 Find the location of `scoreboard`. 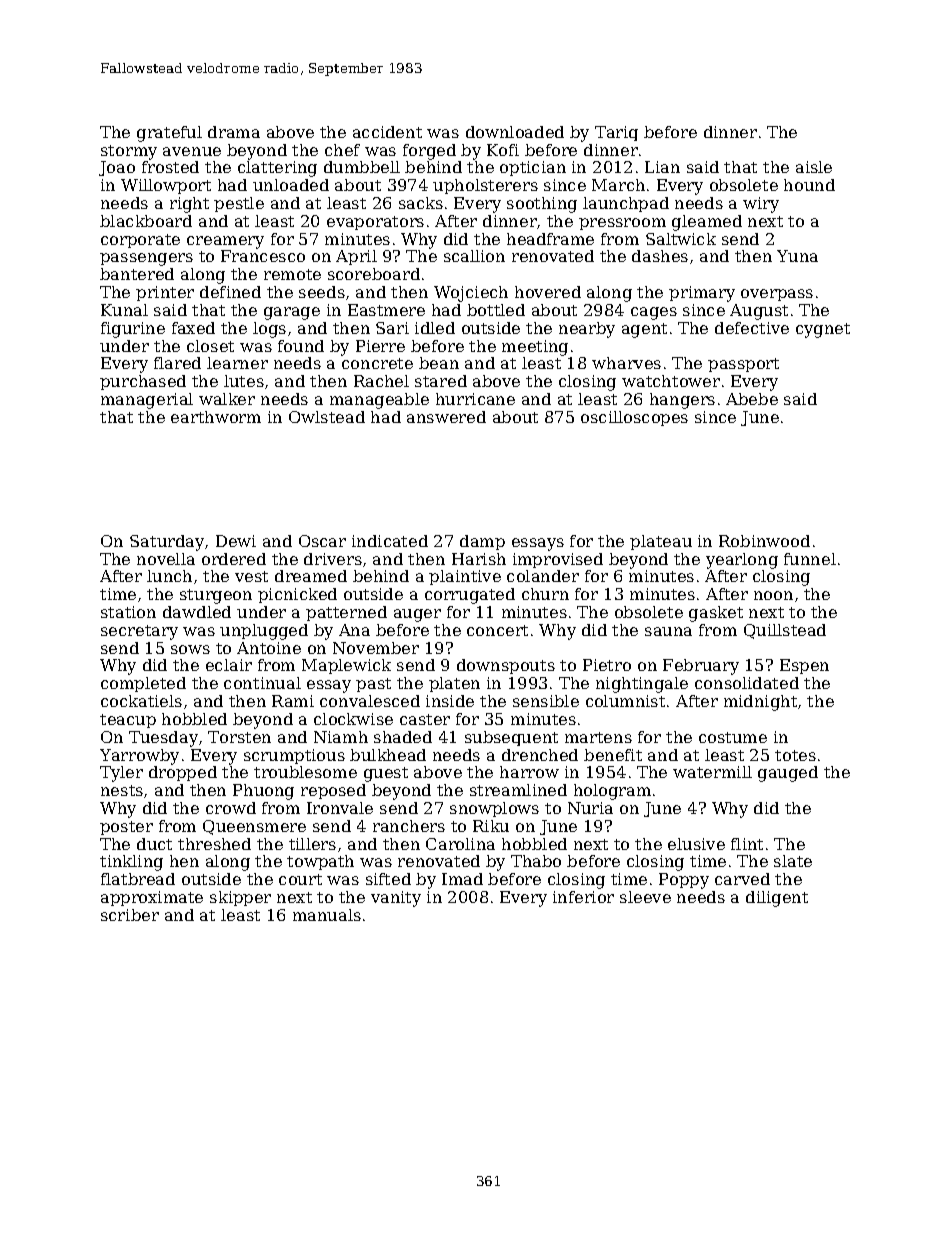

scoreboard is located at coordinates (374, 274).
